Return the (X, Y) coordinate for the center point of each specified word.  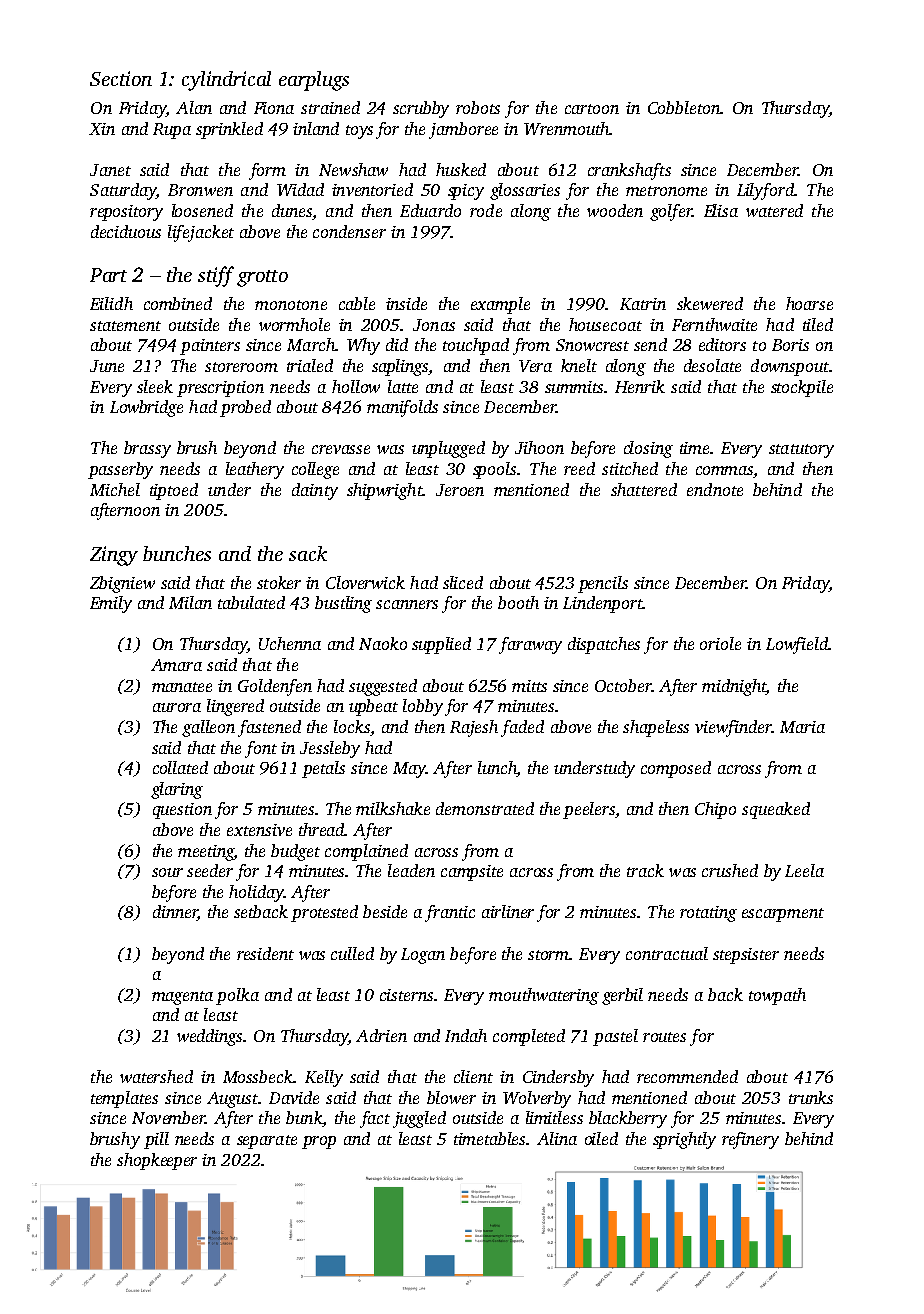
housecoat (605, 324)
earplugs (314, 81)
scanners (407, 604)
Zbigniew (122, 584)
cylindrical (226, 81)
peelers (589, 810)
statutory (801, 451)
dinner (175, 913)
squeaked (776, 810)
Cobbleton (684, 107)
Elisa (721, 210)
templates (124, 1099)
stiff (216, 276)
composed (676, 769)
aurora (177, 707)
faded (522, 728)
